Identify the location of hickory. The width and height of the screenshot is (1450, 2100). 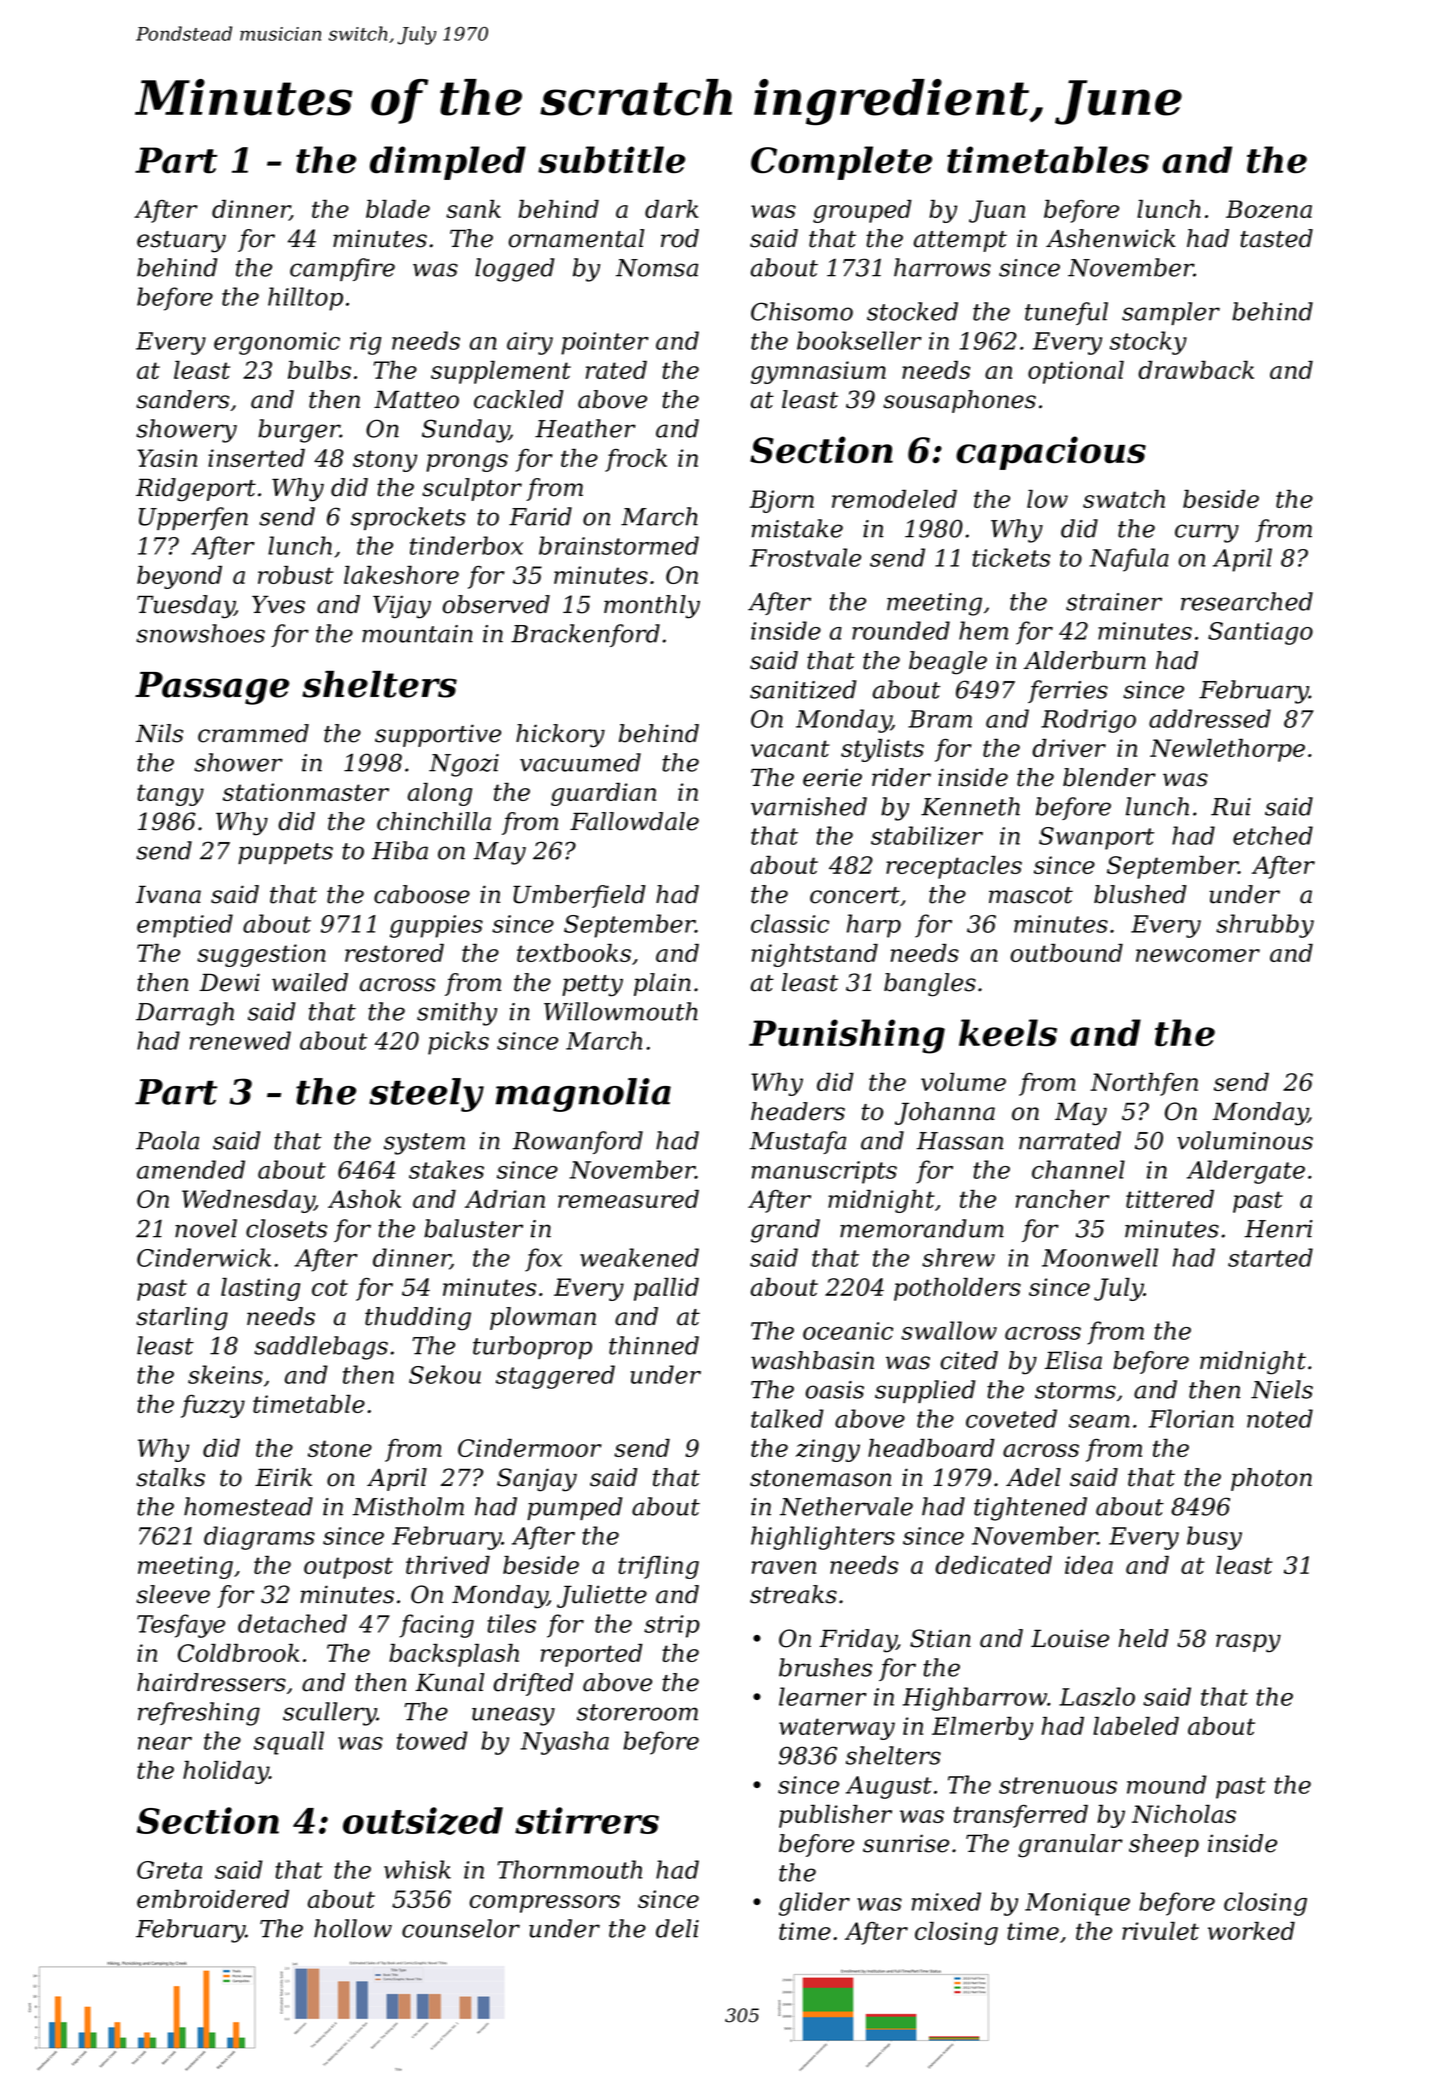
(560, 736).
